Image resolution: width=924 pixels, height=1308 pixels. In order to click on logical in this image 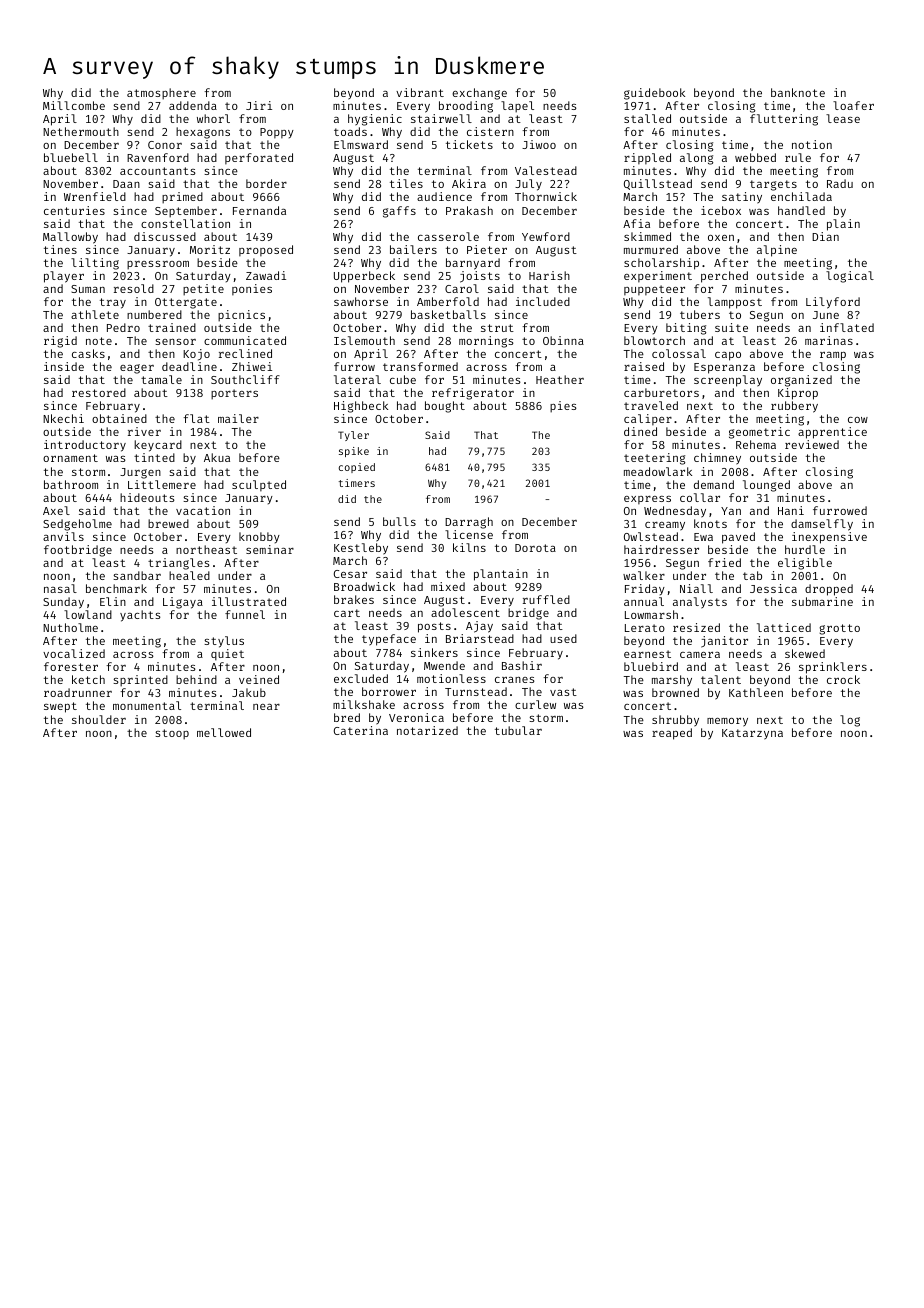, I will do `click(850, 277)`.
